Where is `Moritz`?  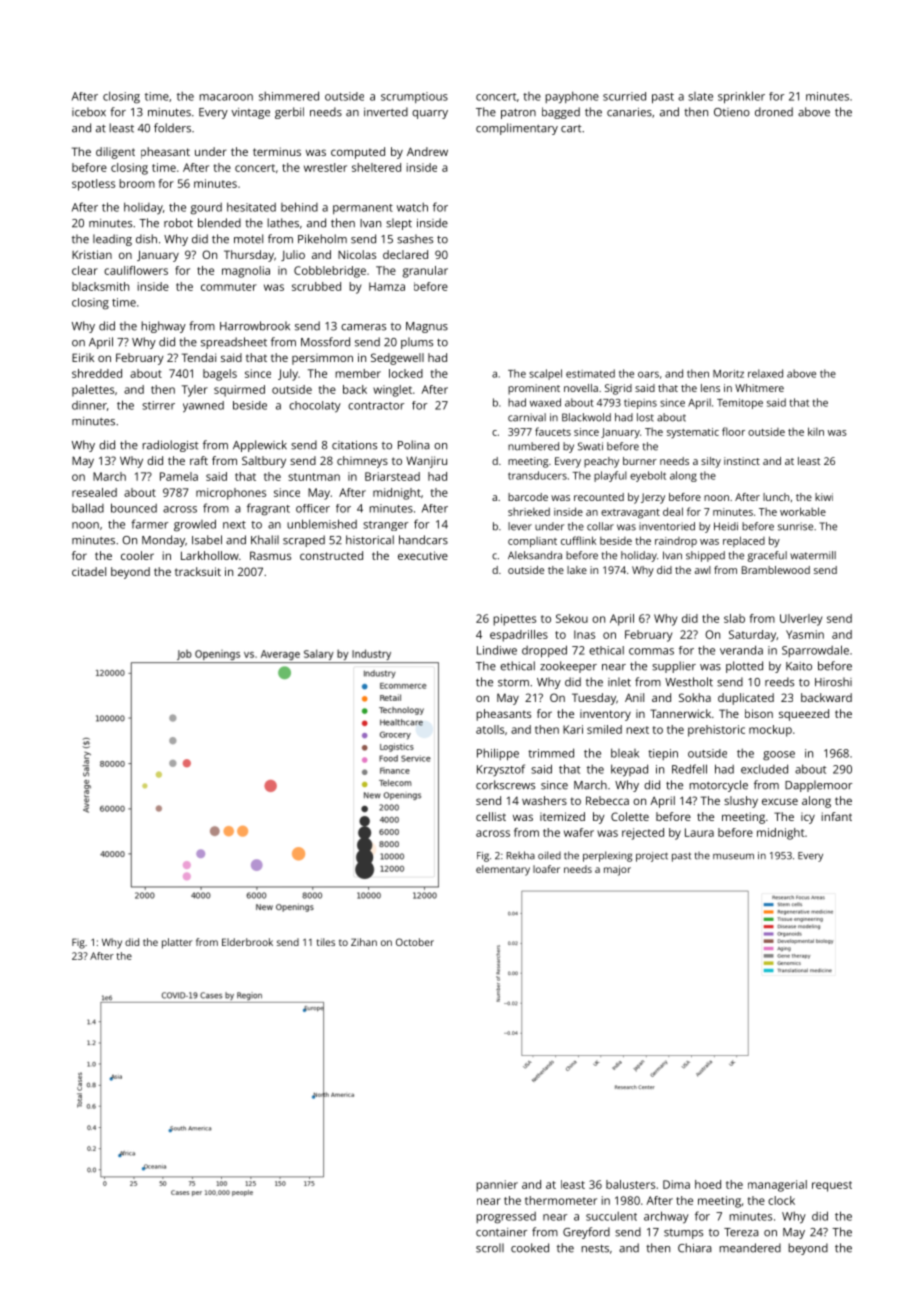
Moritz is located at coordinates (728, 374).
